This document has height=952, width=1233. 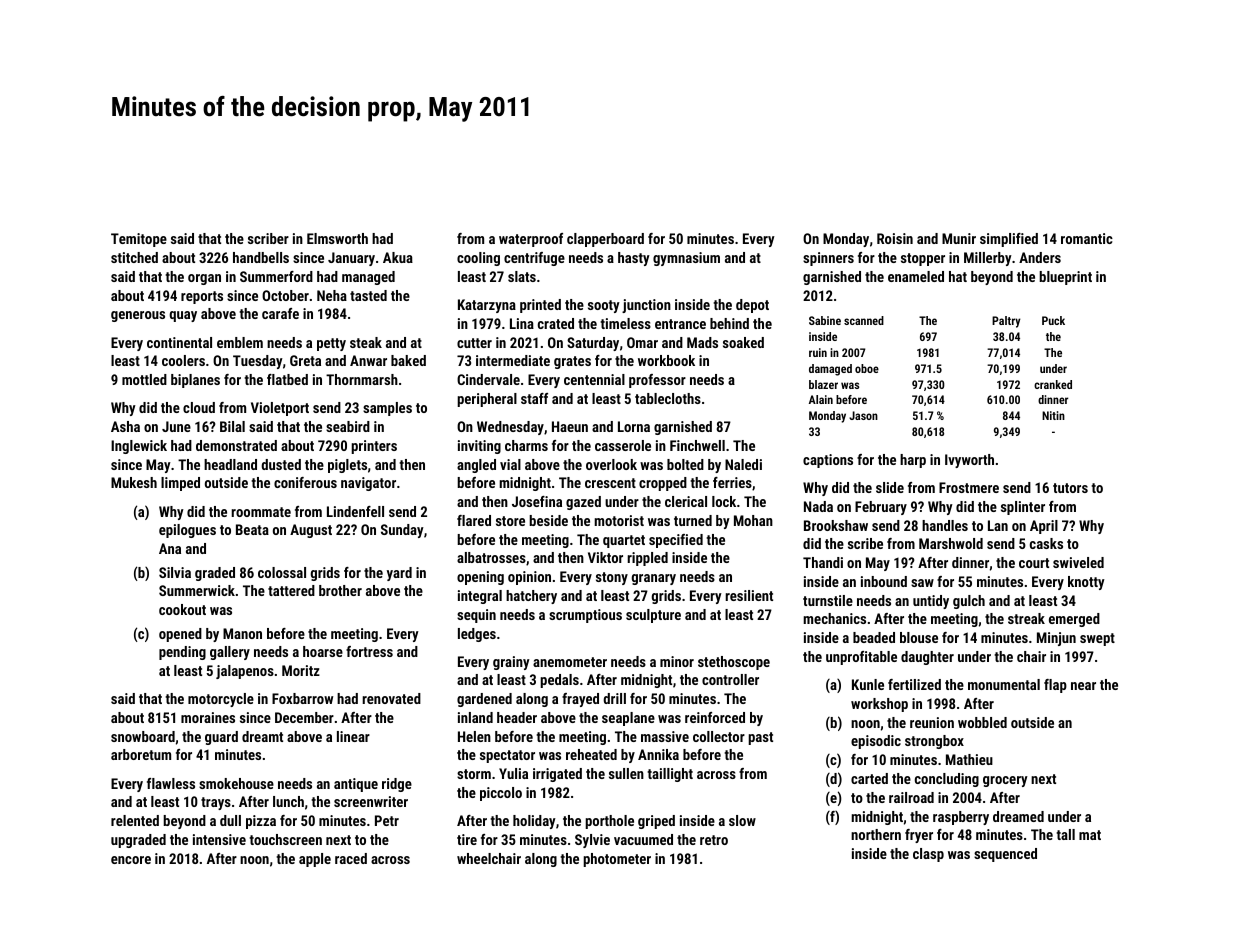 I want to click on demonstrated, so click(x=236, y=445).
